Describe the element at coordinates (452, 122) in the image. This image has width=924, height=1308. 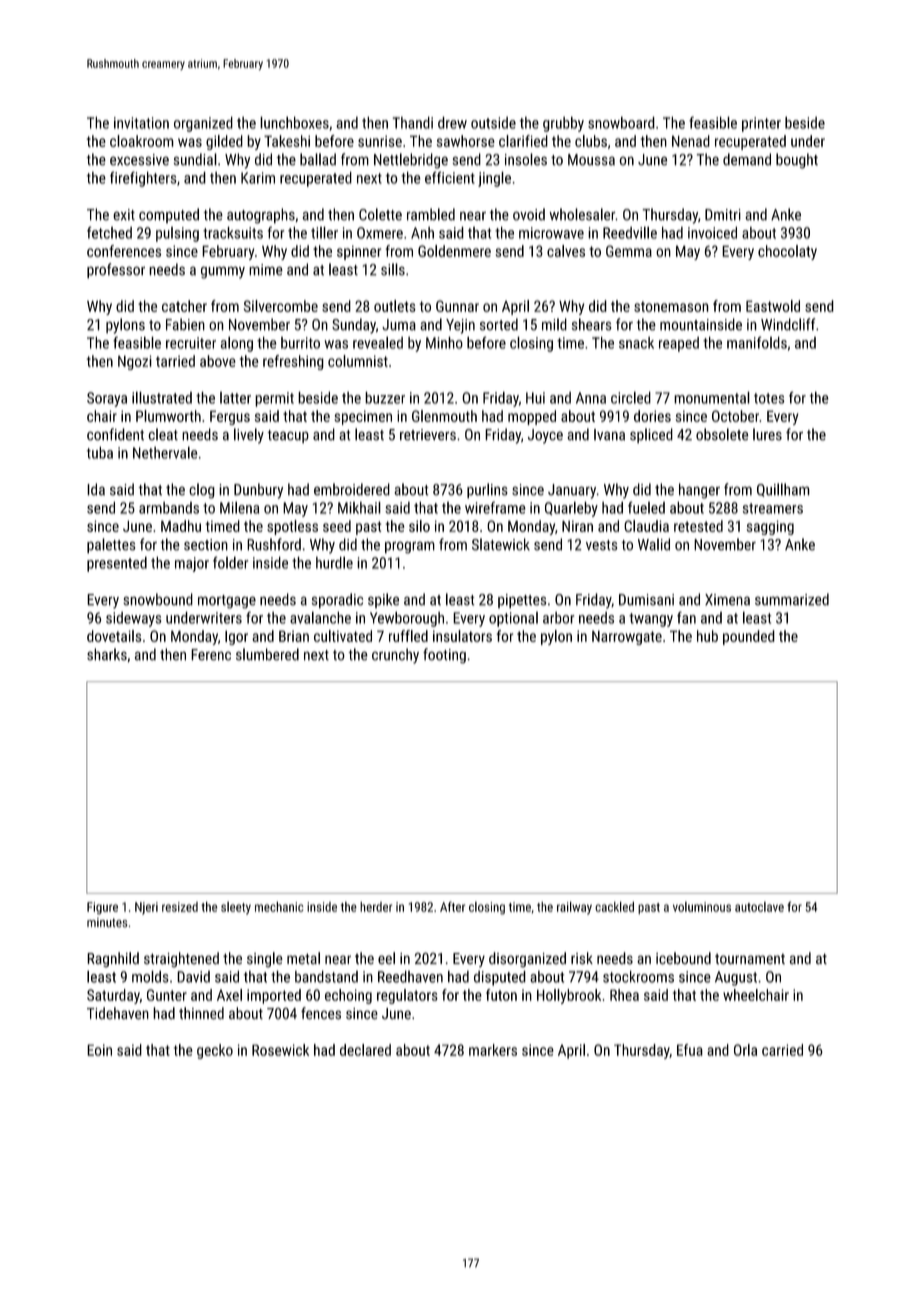
I see `drew` at that location.
